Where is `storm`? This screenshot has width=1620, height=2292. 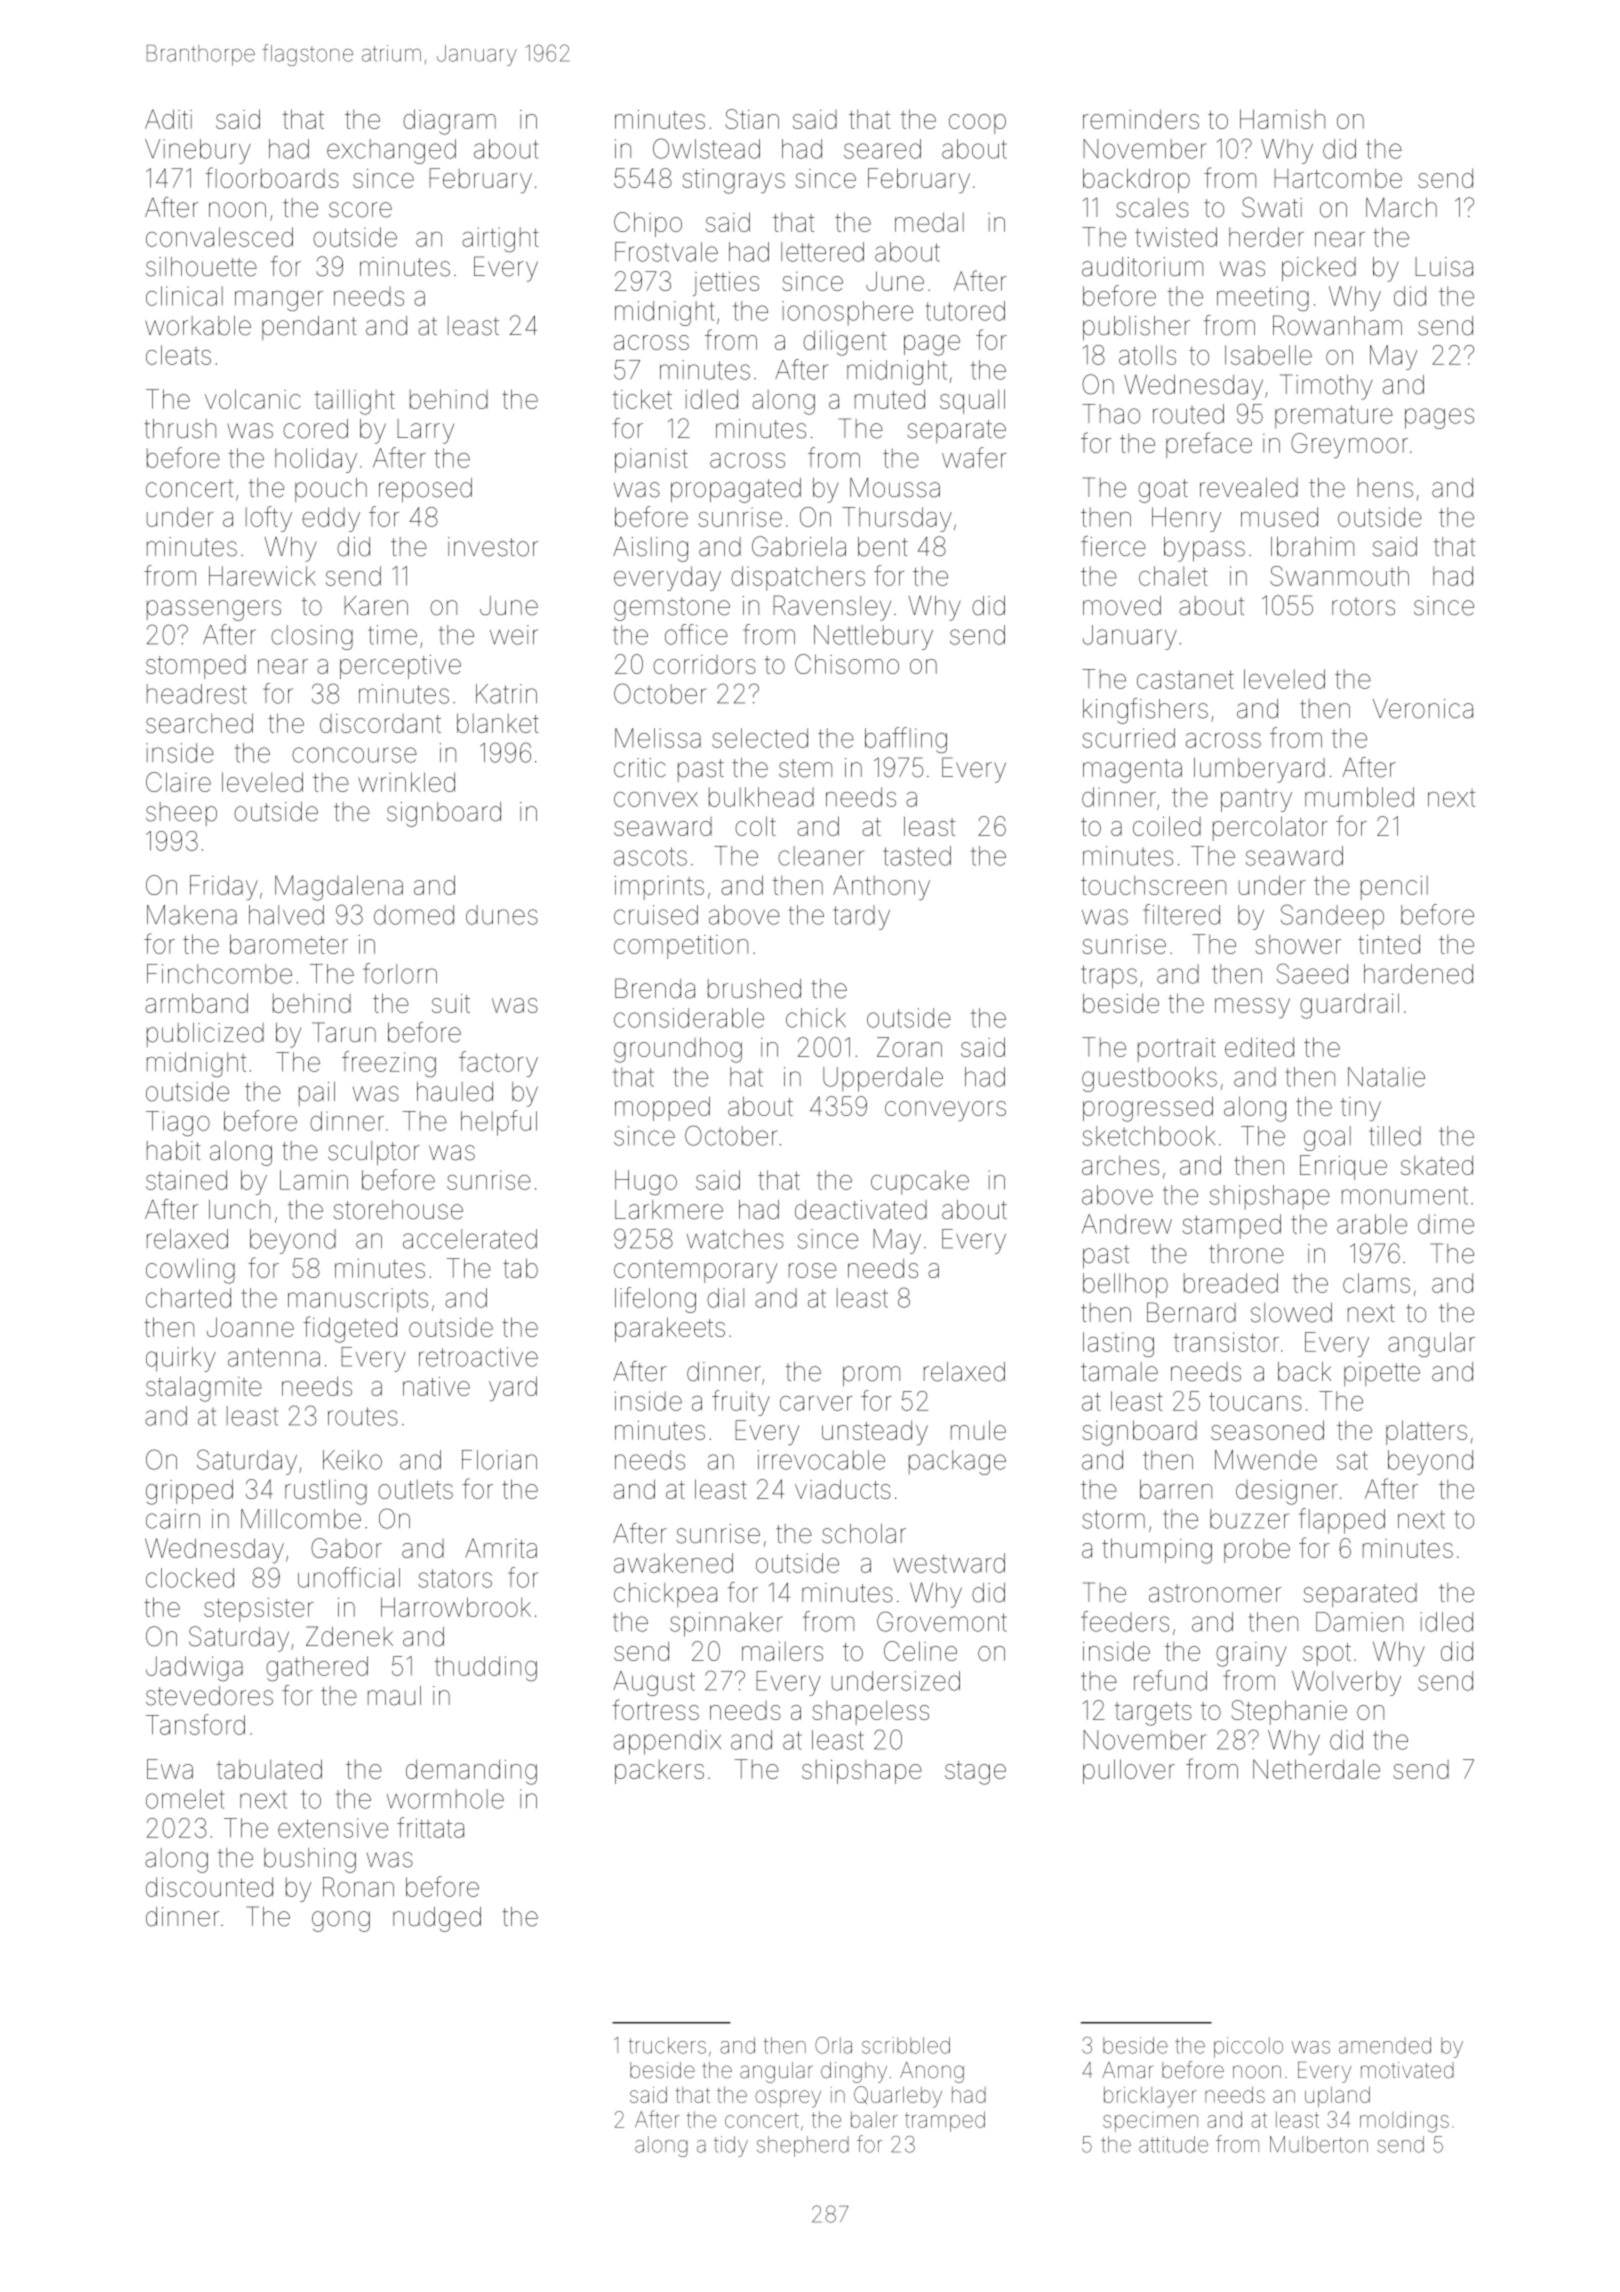
storm is located at coordinates (1113, 1519).
